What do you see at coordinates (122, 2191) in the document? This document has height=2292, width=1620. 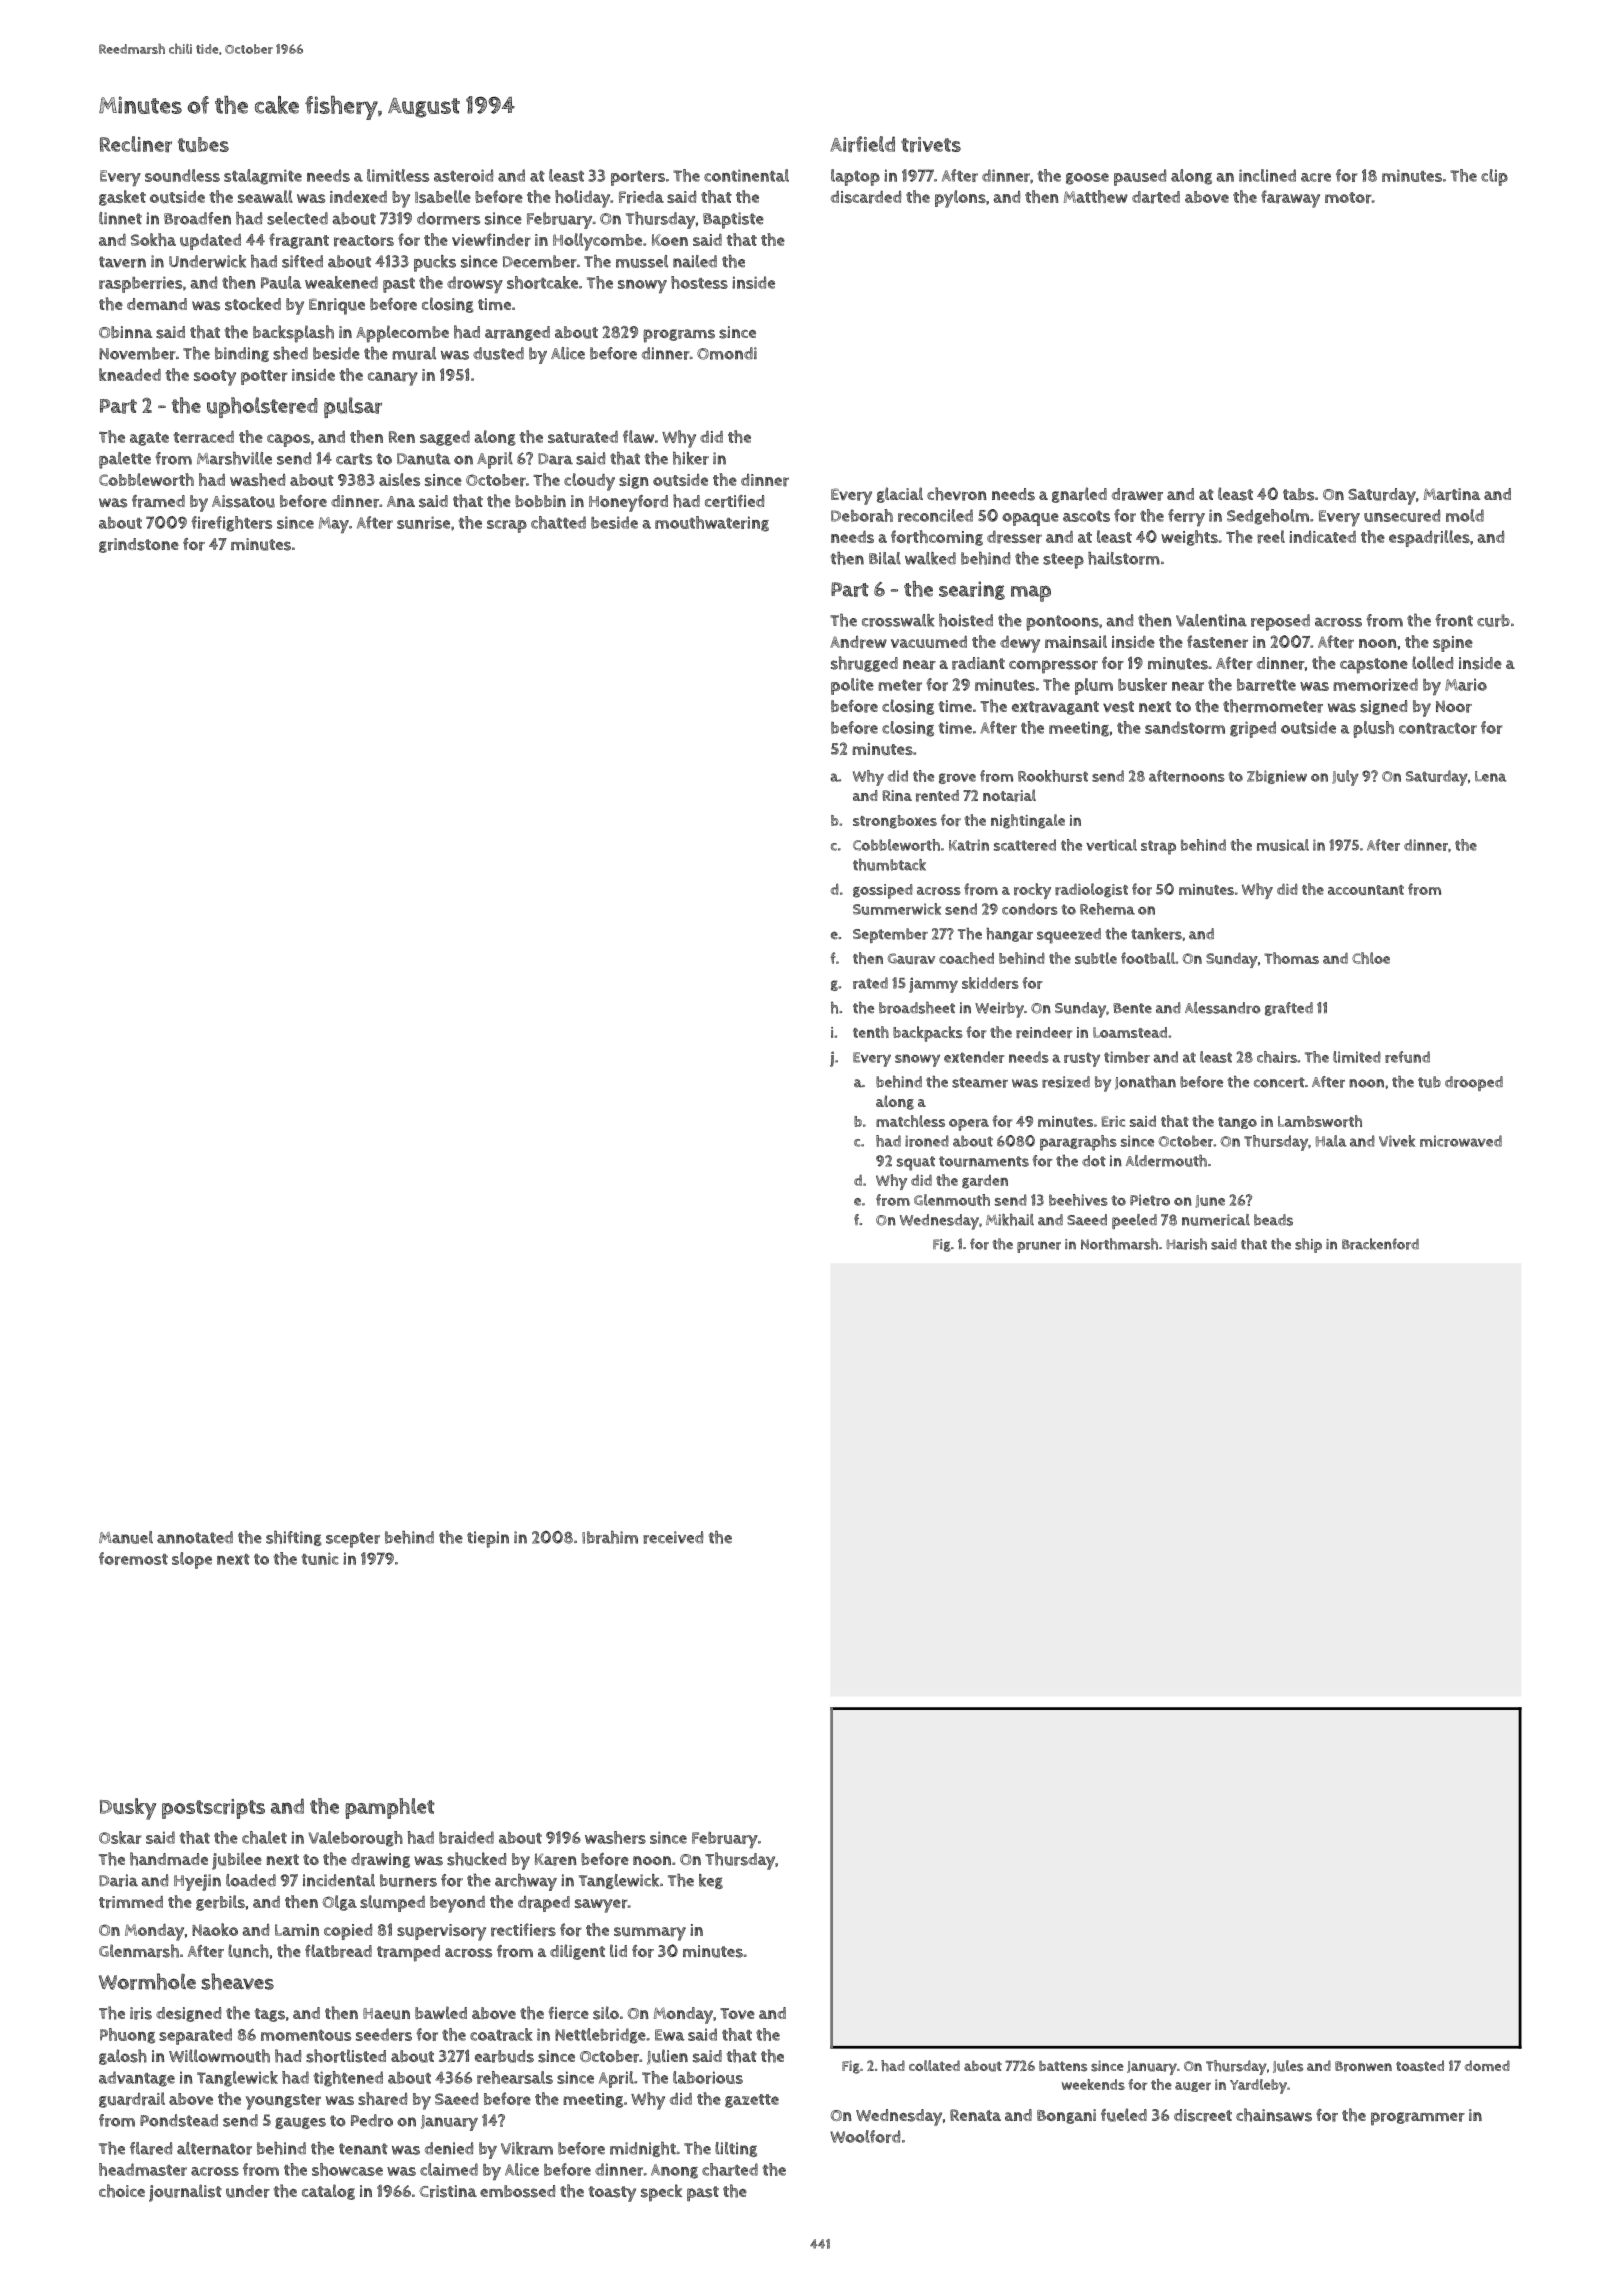 I see `choice` at bounding box center [122, 2191].
